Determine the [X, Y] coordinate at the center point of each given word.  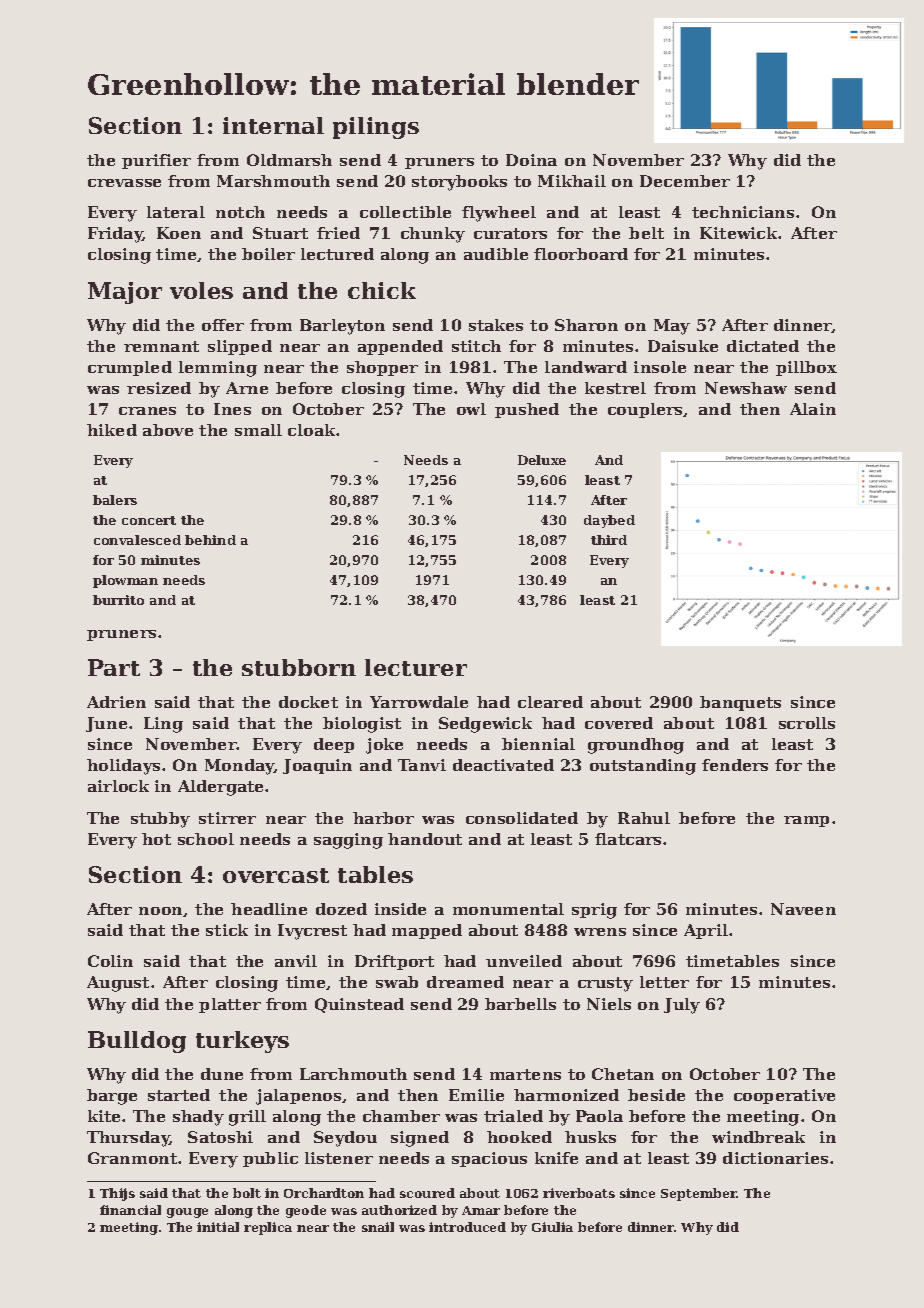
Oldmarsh [289, 160]
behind [210, 540]
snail [378, 1227]
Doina [531, 160]
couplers [646, 410]
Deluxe [542, 460]
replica [268, 1228]
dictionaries [775, 1158]
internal [273, 125]
